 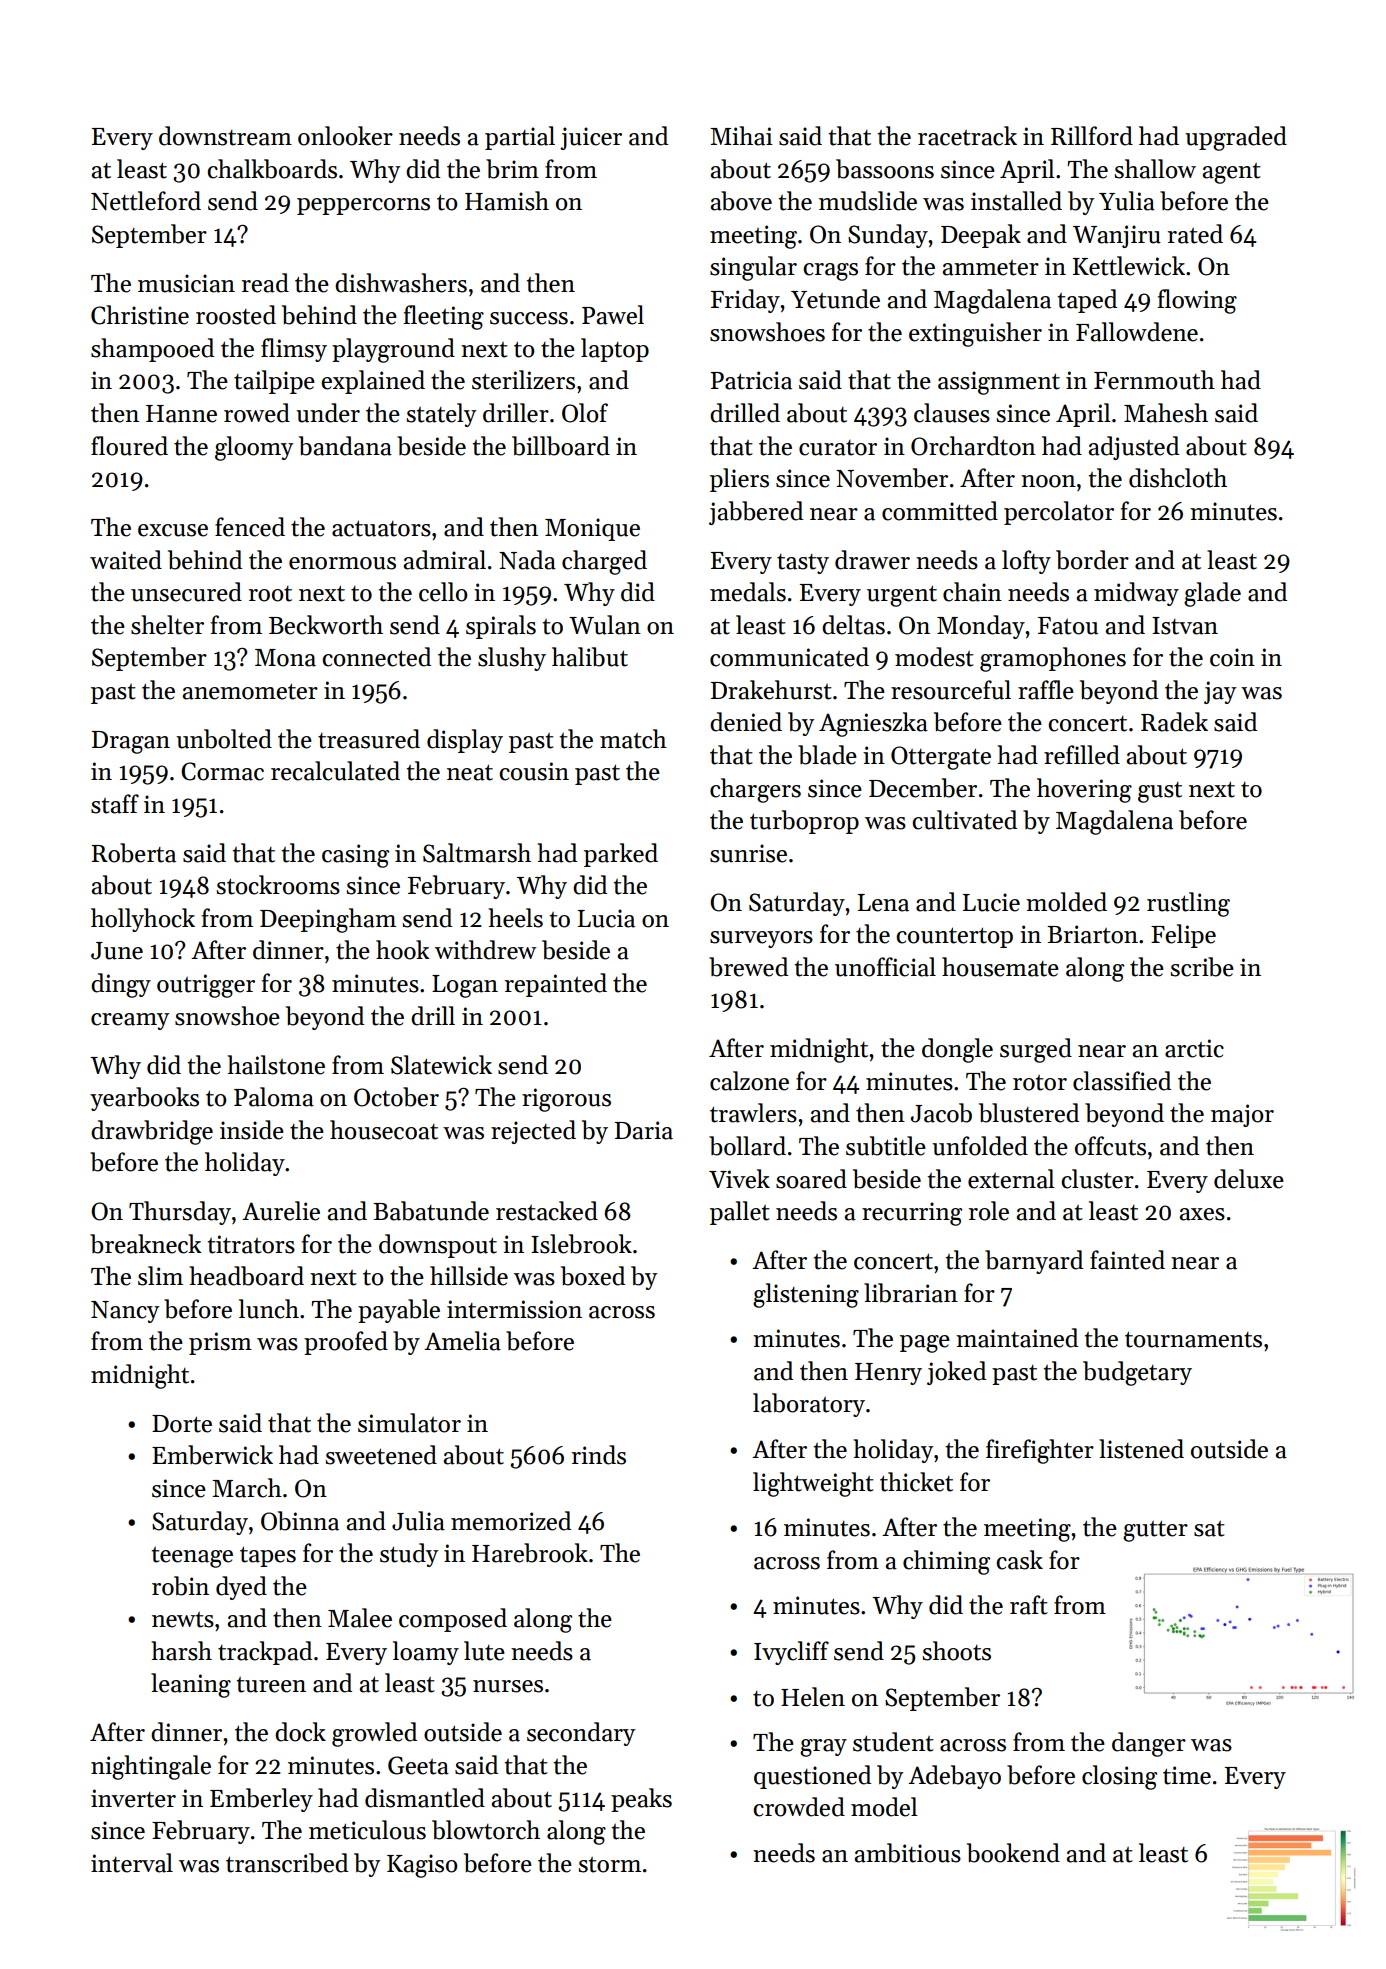 What do you see at coordinates (151, 1767) in the document?
I see `nightingale` at bounding box center [151, 1767].
